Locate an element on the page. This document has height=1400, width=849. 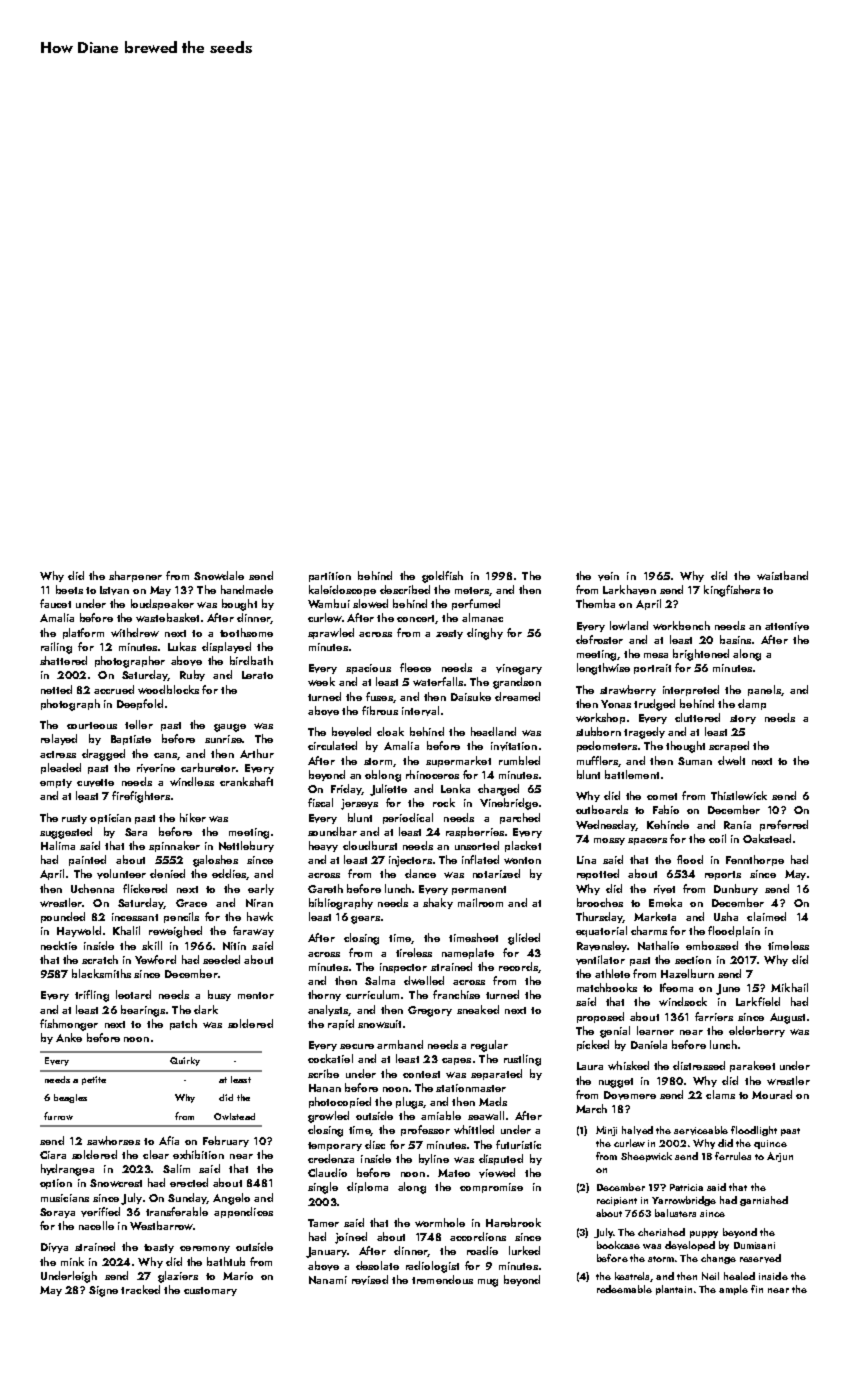
actress is located at coordinates (58, 754).
